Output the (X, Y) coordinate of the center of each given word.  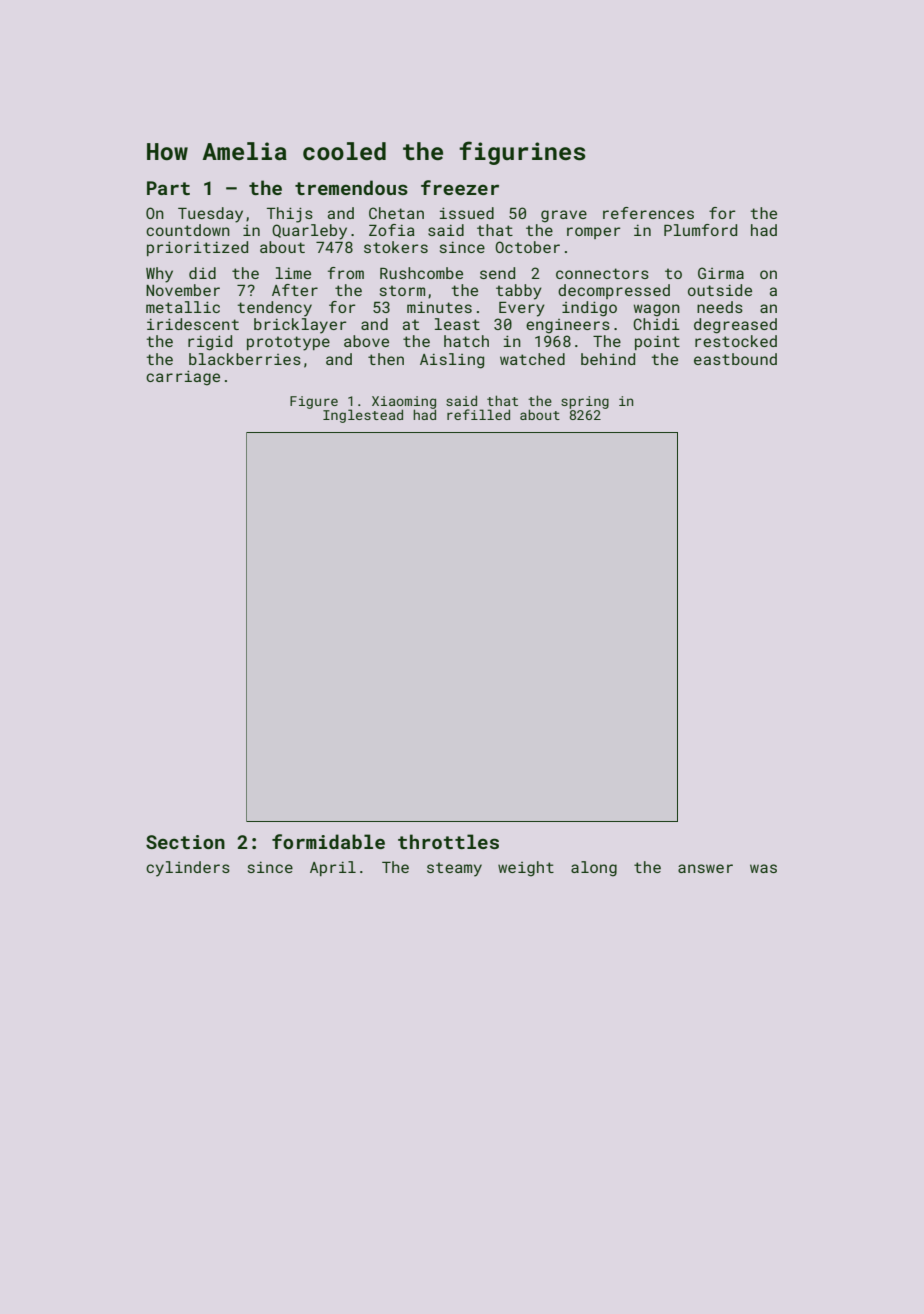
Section (185, 842)
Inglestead (363, 416)
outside (720, 290)
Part (168, 188)
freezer (460, 187)
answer (705, 868)
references (648, 213)
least (457, 324)
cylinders (188, 869)
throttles (448, 841)
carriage (183, 378)
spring (585, 402)
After (295, 290)
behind (608, 359)
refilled (478, 414)
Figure (314, 402)
